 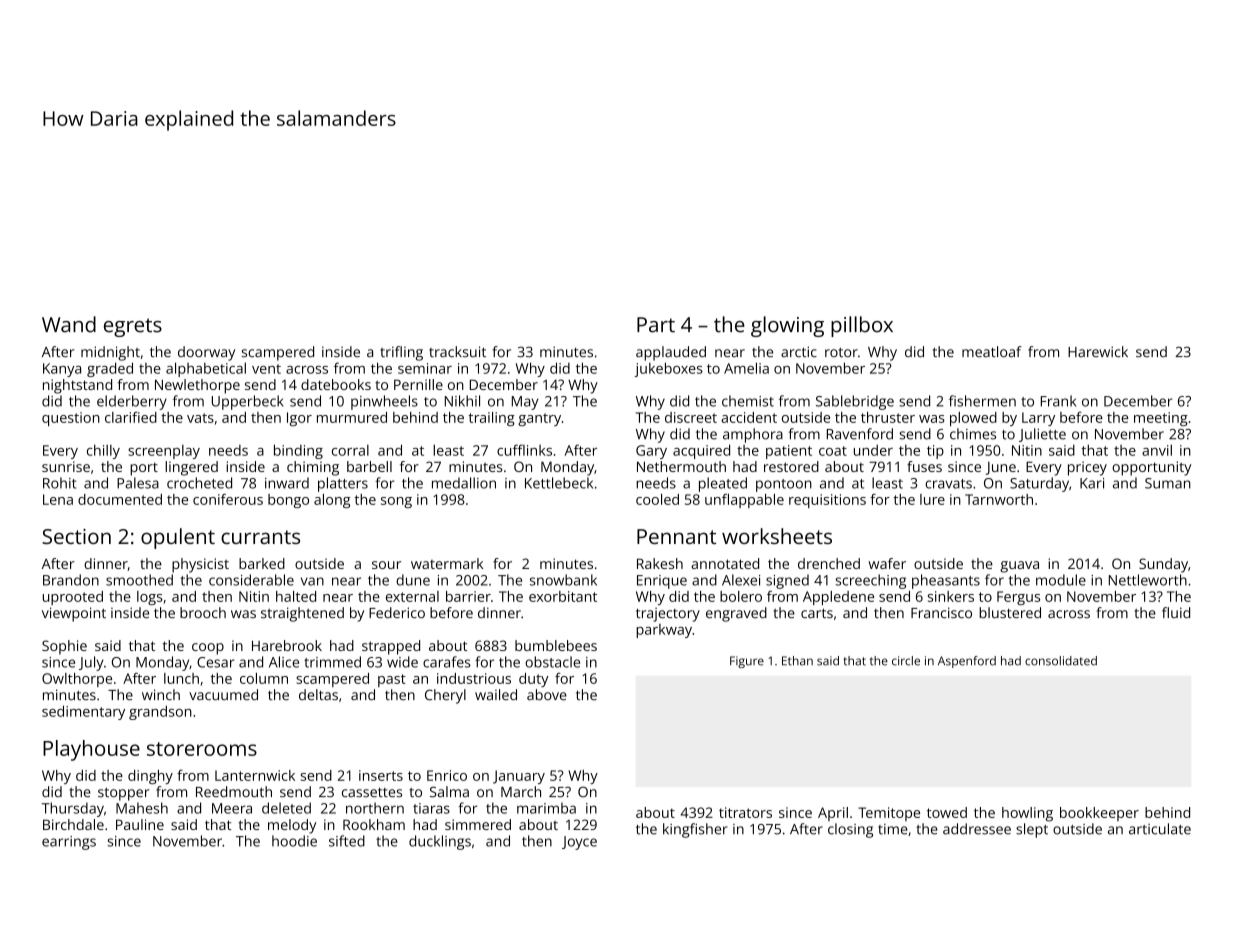 What do you see at coordinates (287, 645) in the screenshot?
I see `Harebrook` at bounding box center [287, 645].
